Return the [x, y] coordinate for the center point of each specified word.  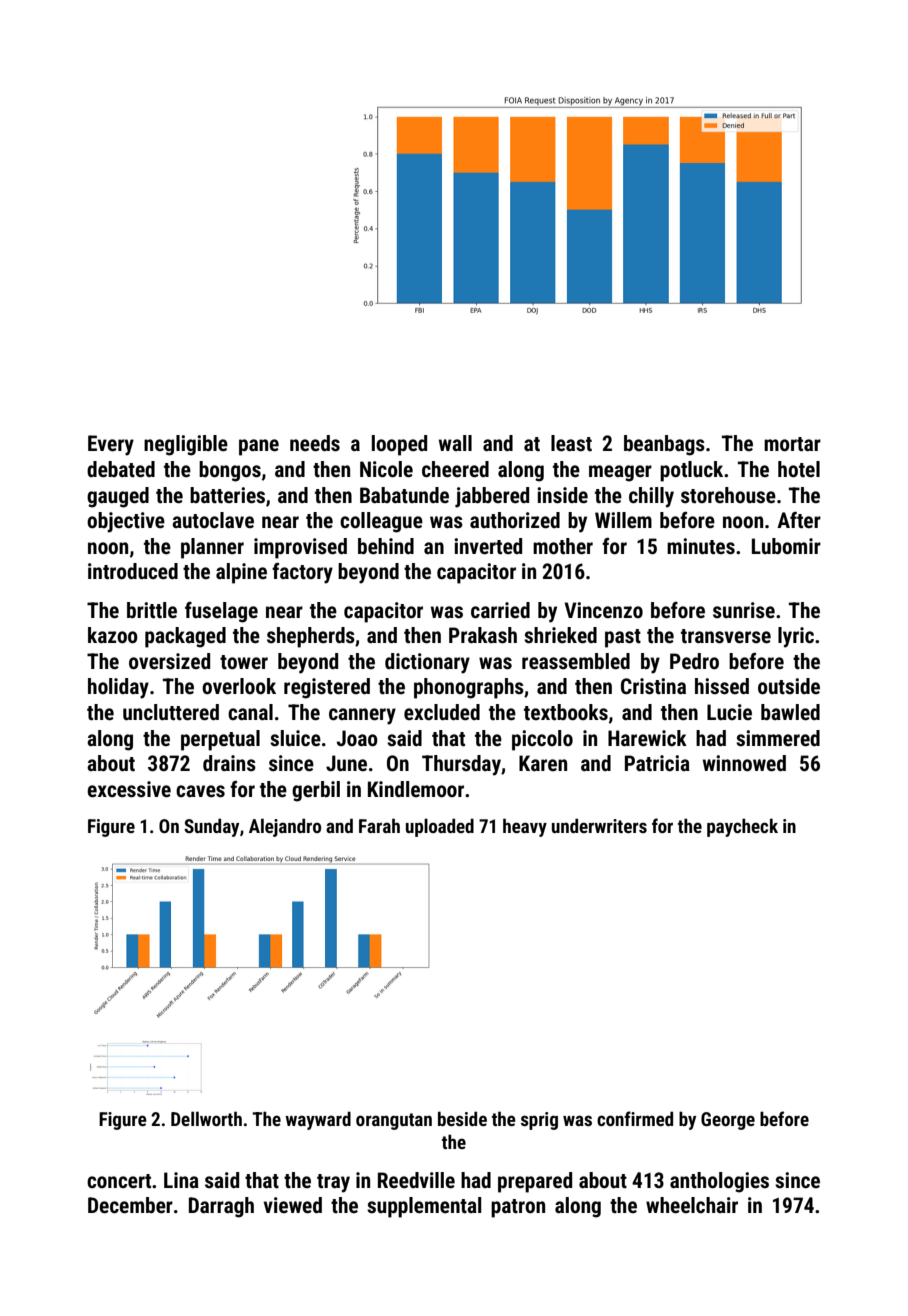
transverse [726, 636]
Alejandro [285, 827]
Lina [181, 1180]
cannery [362, 716]
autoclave [213, 520]
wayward [318, 1120]
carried [500, 610]
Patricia [657, 763]
